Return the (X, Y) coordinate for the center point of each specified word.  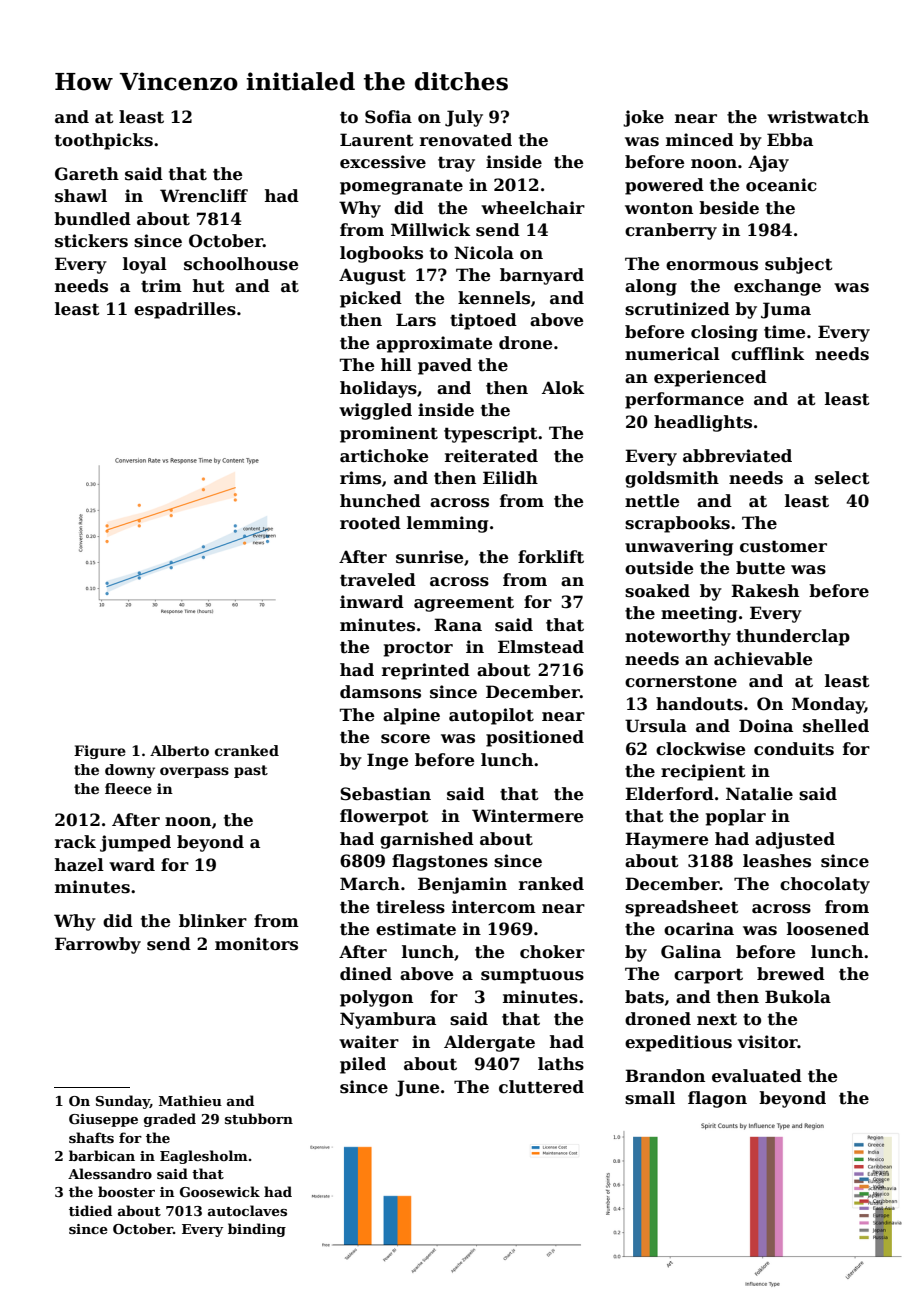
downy (130, 771)
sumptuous (532, 976)
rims (360, 478)
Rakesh (765, 591)
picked (371, 299)
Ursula (656, 726)
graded (170, 1120)
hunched (380, 501)
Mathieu (190, 1100)
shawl (81, 196)
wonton (659, 208)
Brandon (665, 1076)
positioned (535, 738)
